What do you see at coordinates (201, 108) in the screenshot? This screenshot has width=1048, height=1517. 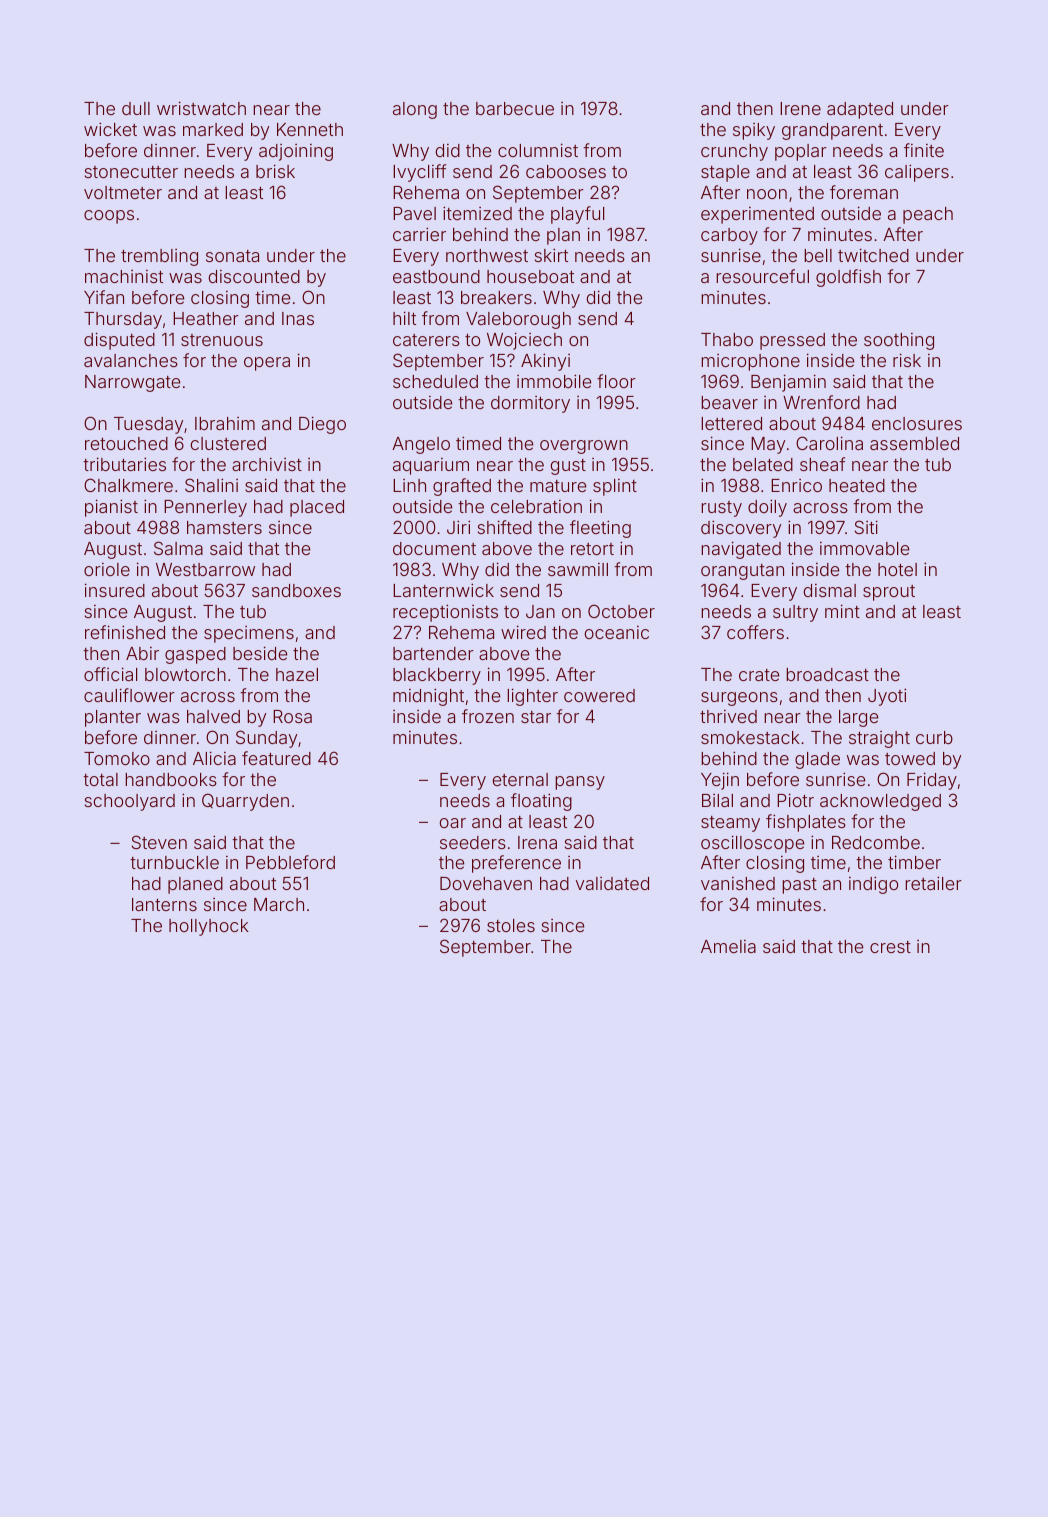 I see `wristwatch` at bounding box center [201, 108].
